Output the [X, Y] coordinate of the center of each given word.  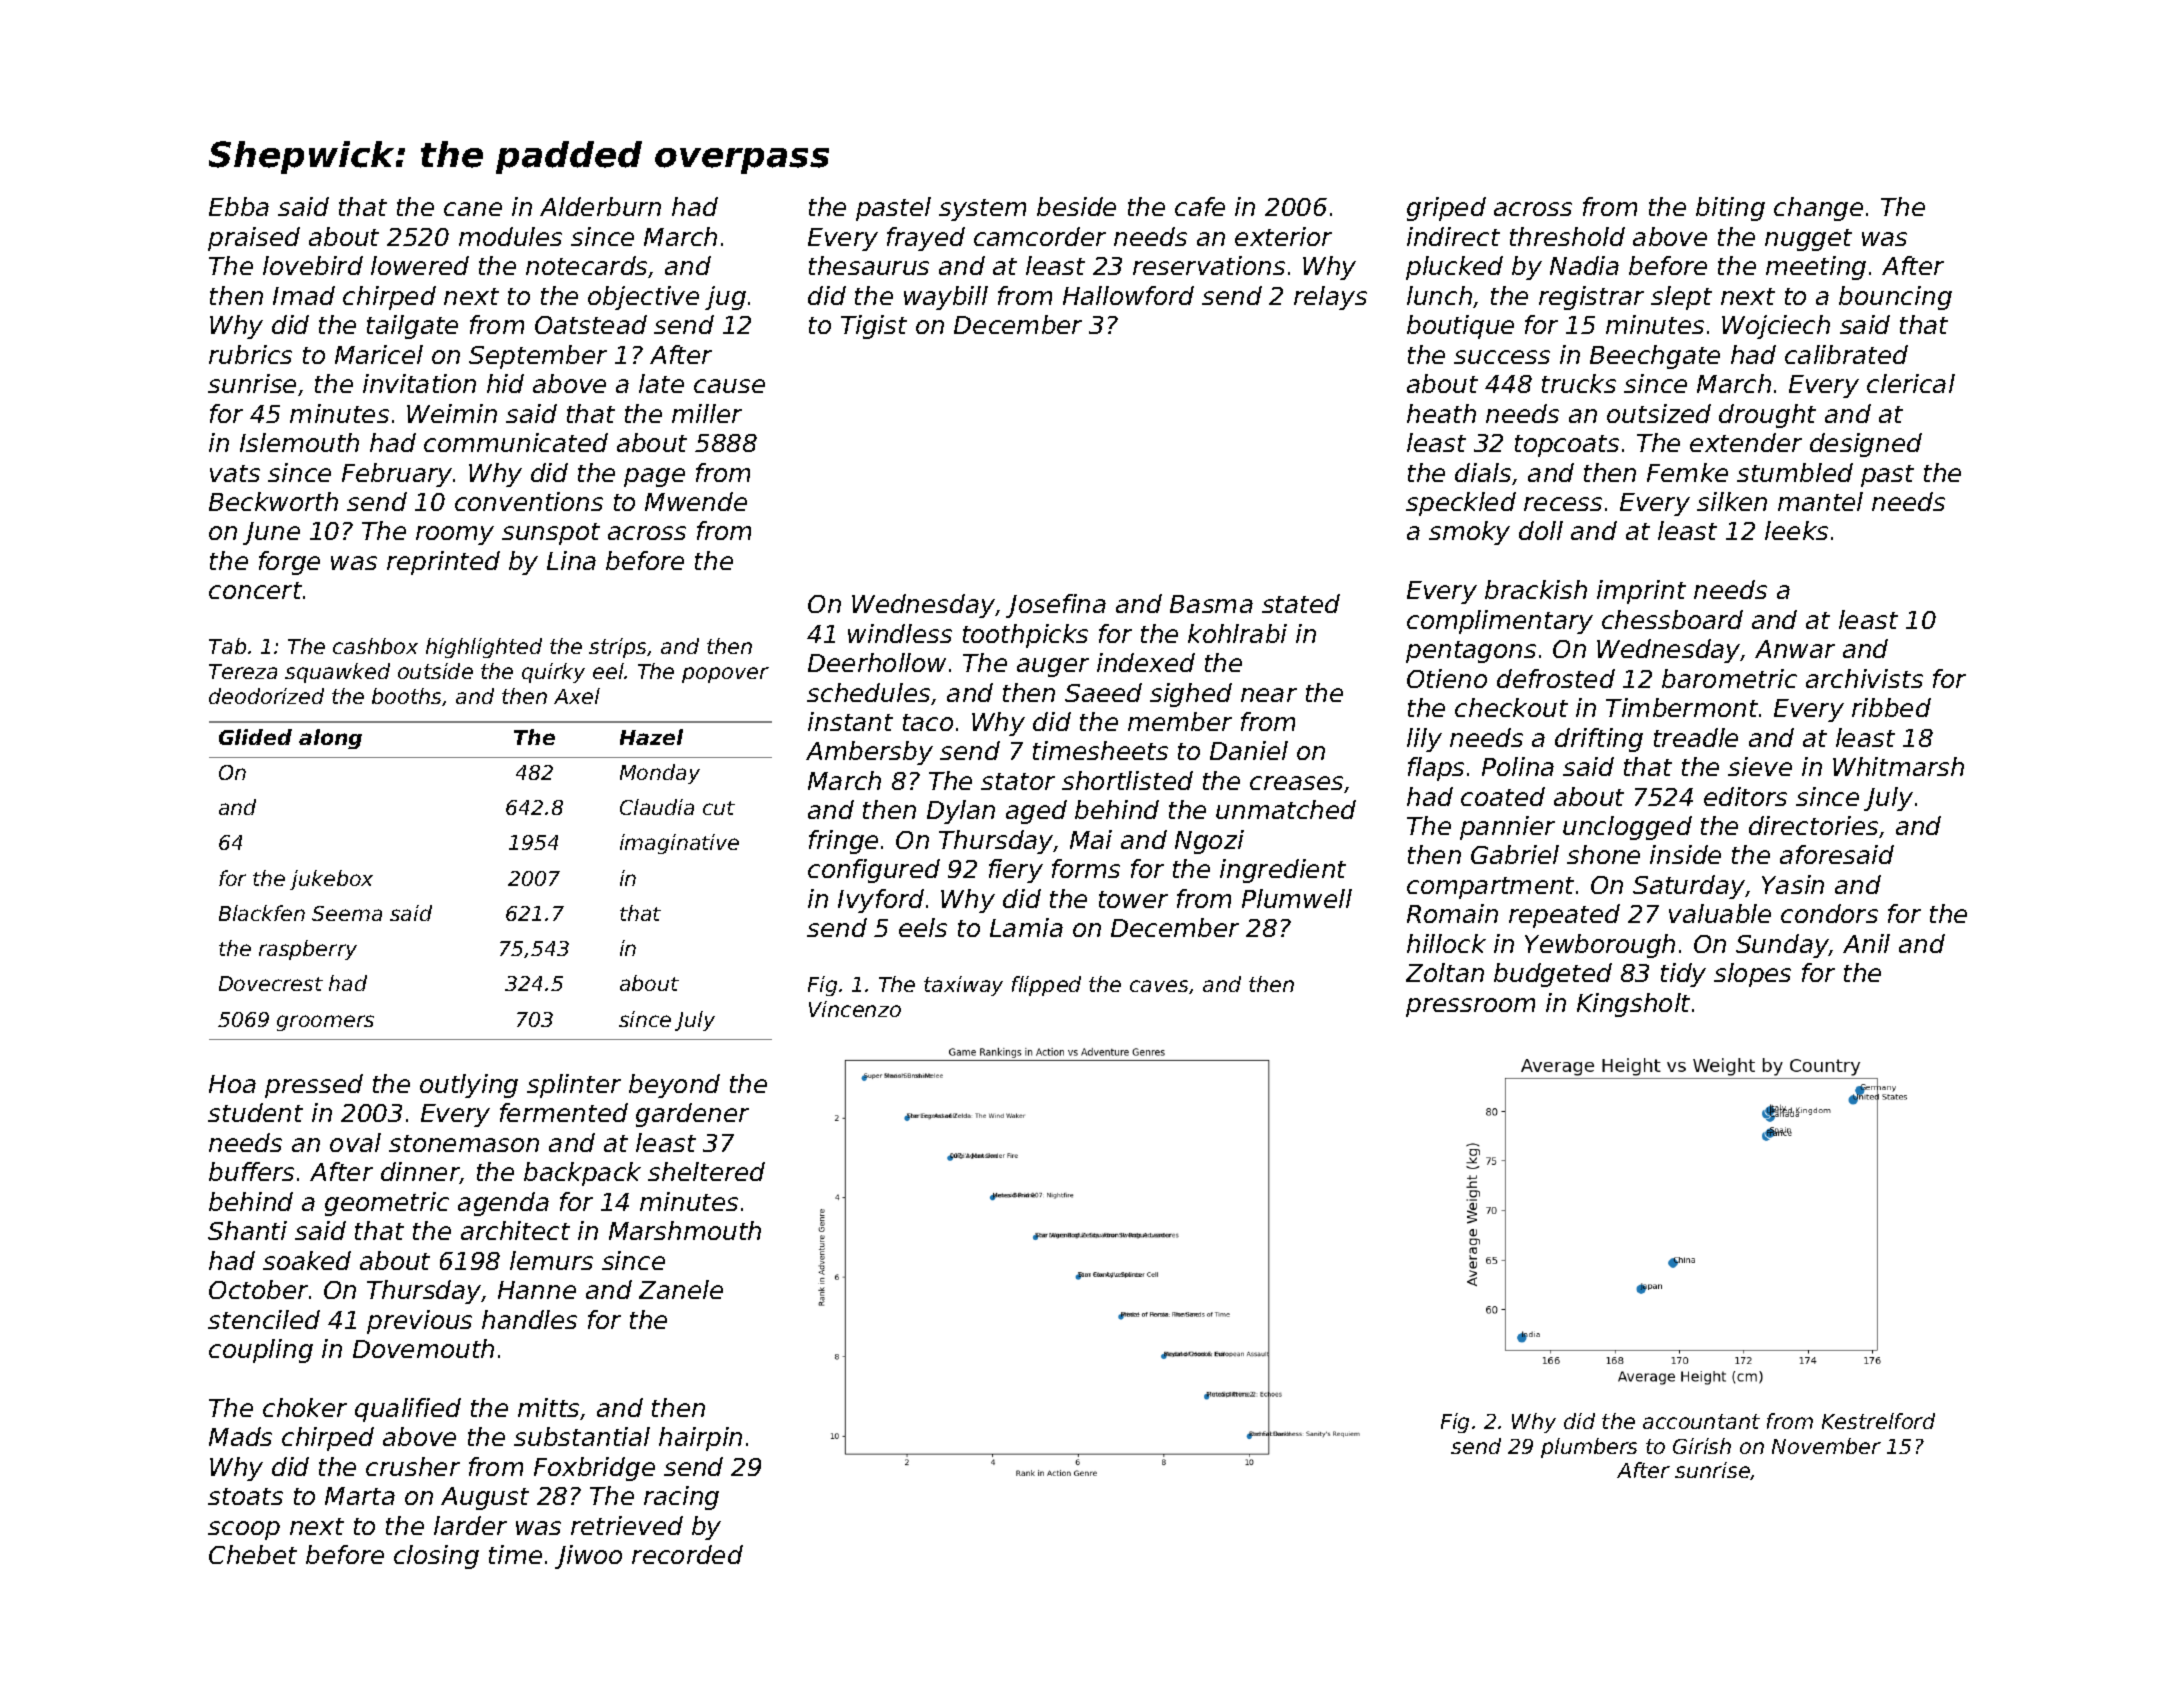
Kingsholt [1633, 1005]
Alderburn [600, 206]
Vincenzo [855, 1009]
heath [1441, 413]
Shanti [247, 1230]
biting [1730, 209]
